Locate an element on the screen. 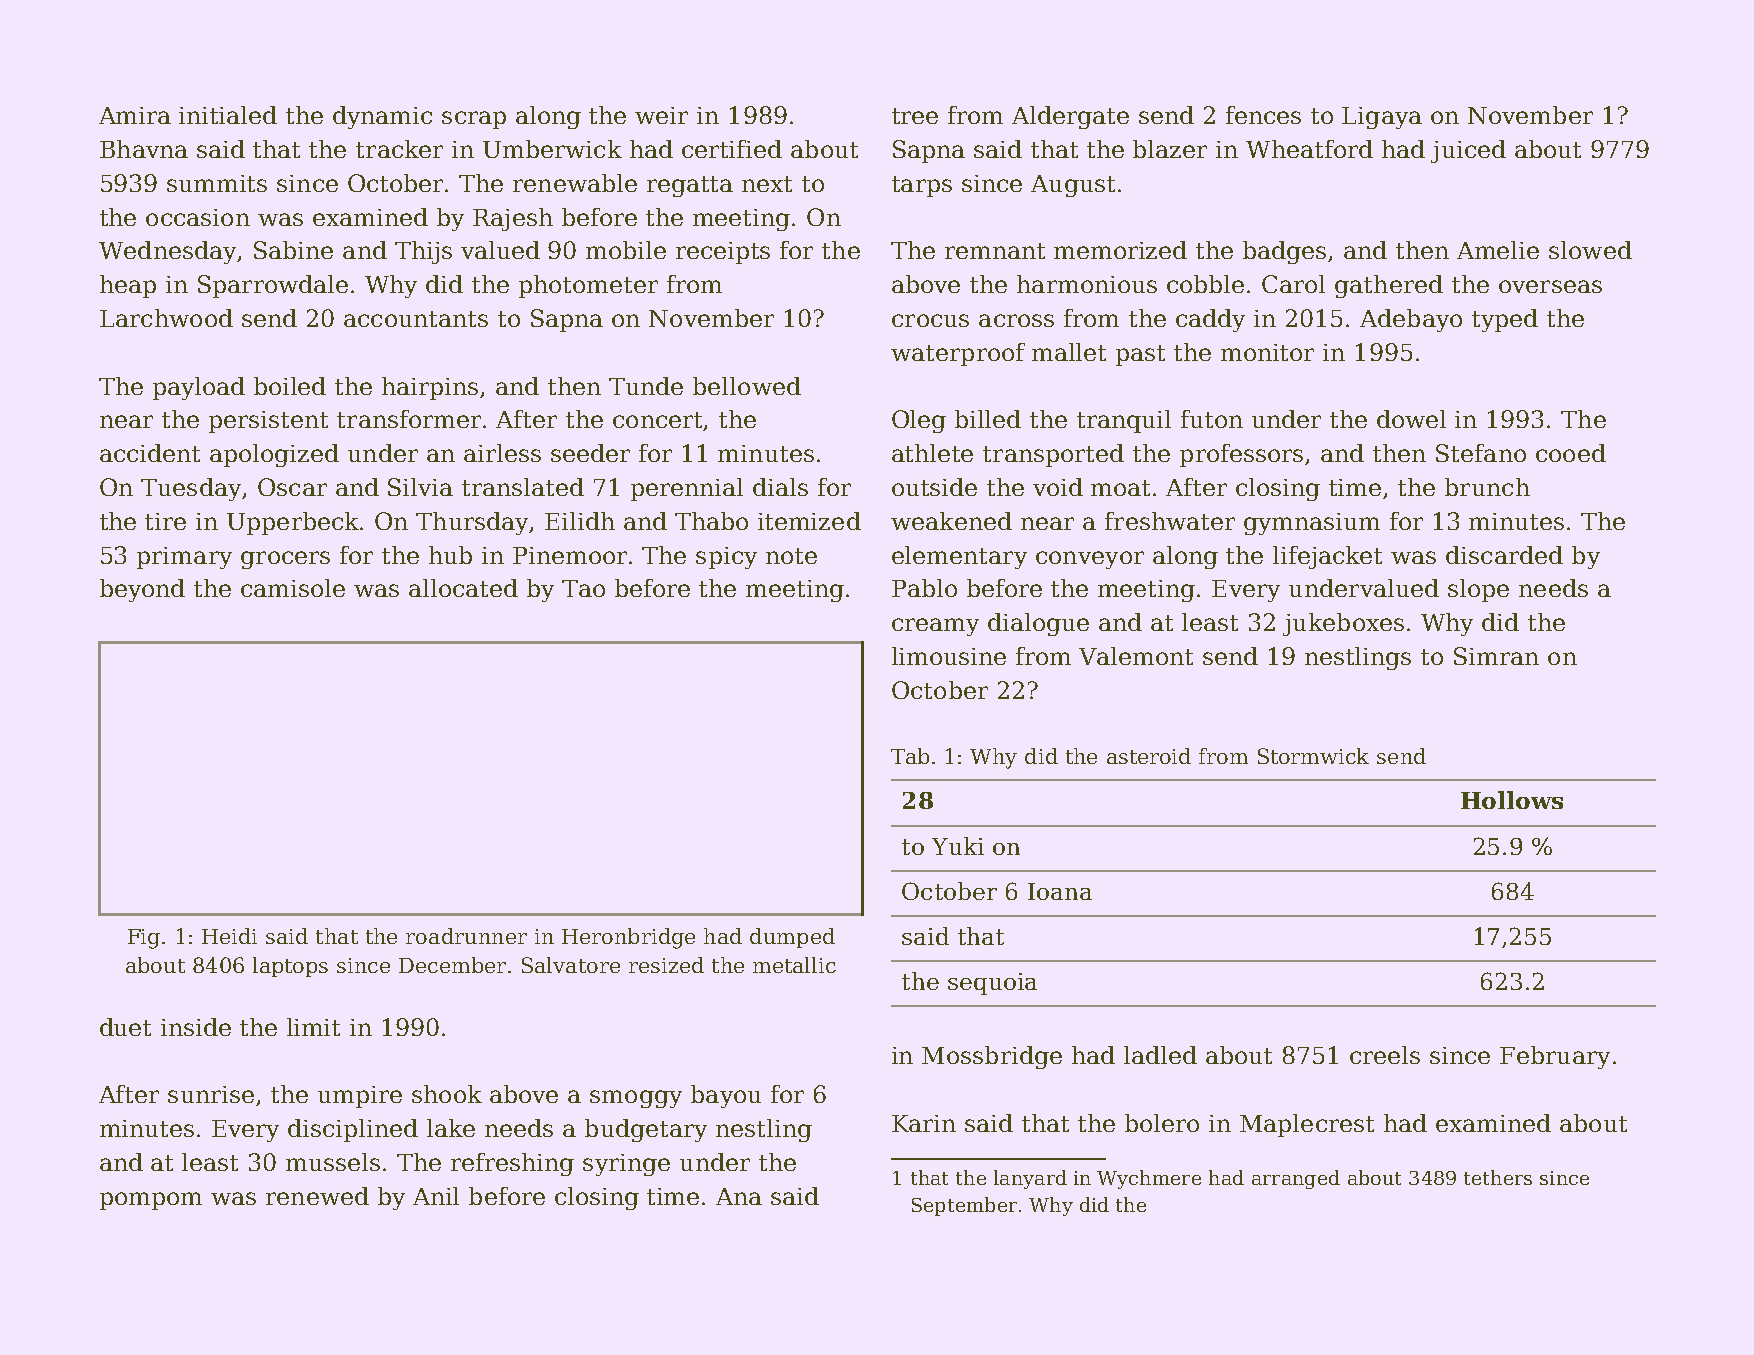  receipts is located at coordinates (723, 253).
